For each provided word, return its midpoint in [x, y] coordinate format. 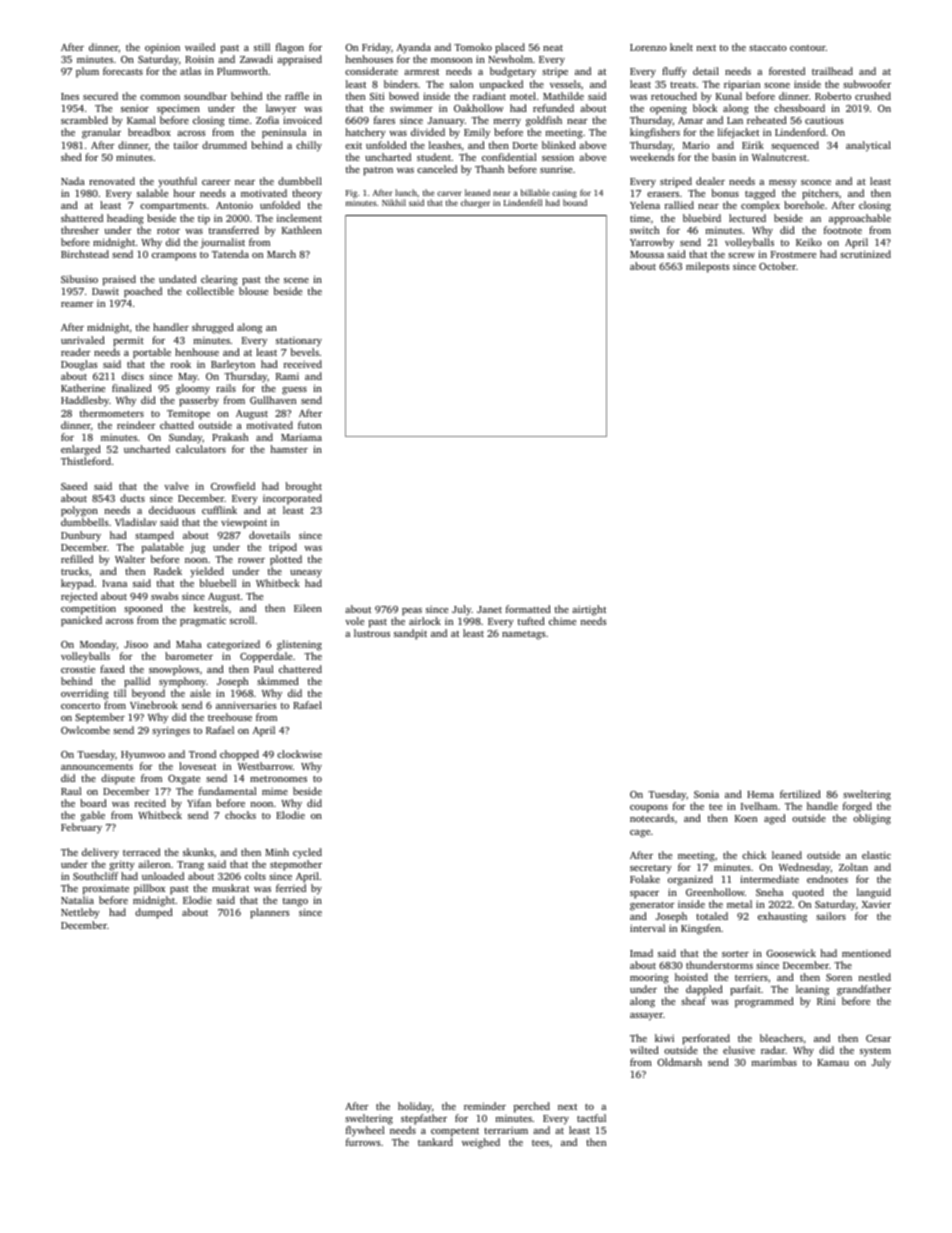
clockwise [299, 754]
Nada [73, 181]
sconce [816, 182]
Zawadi [256, 59]
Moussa [647, 254]
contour [808, 48]
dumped [154, 913]
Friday [376, 48]
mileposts [708, 267]
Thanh [489, 169]
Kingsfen [701, 929]
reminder [485, 1106]
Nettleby [80, 913]
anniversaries [246, 705]
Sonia [706, 794]
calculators [201, 449]
